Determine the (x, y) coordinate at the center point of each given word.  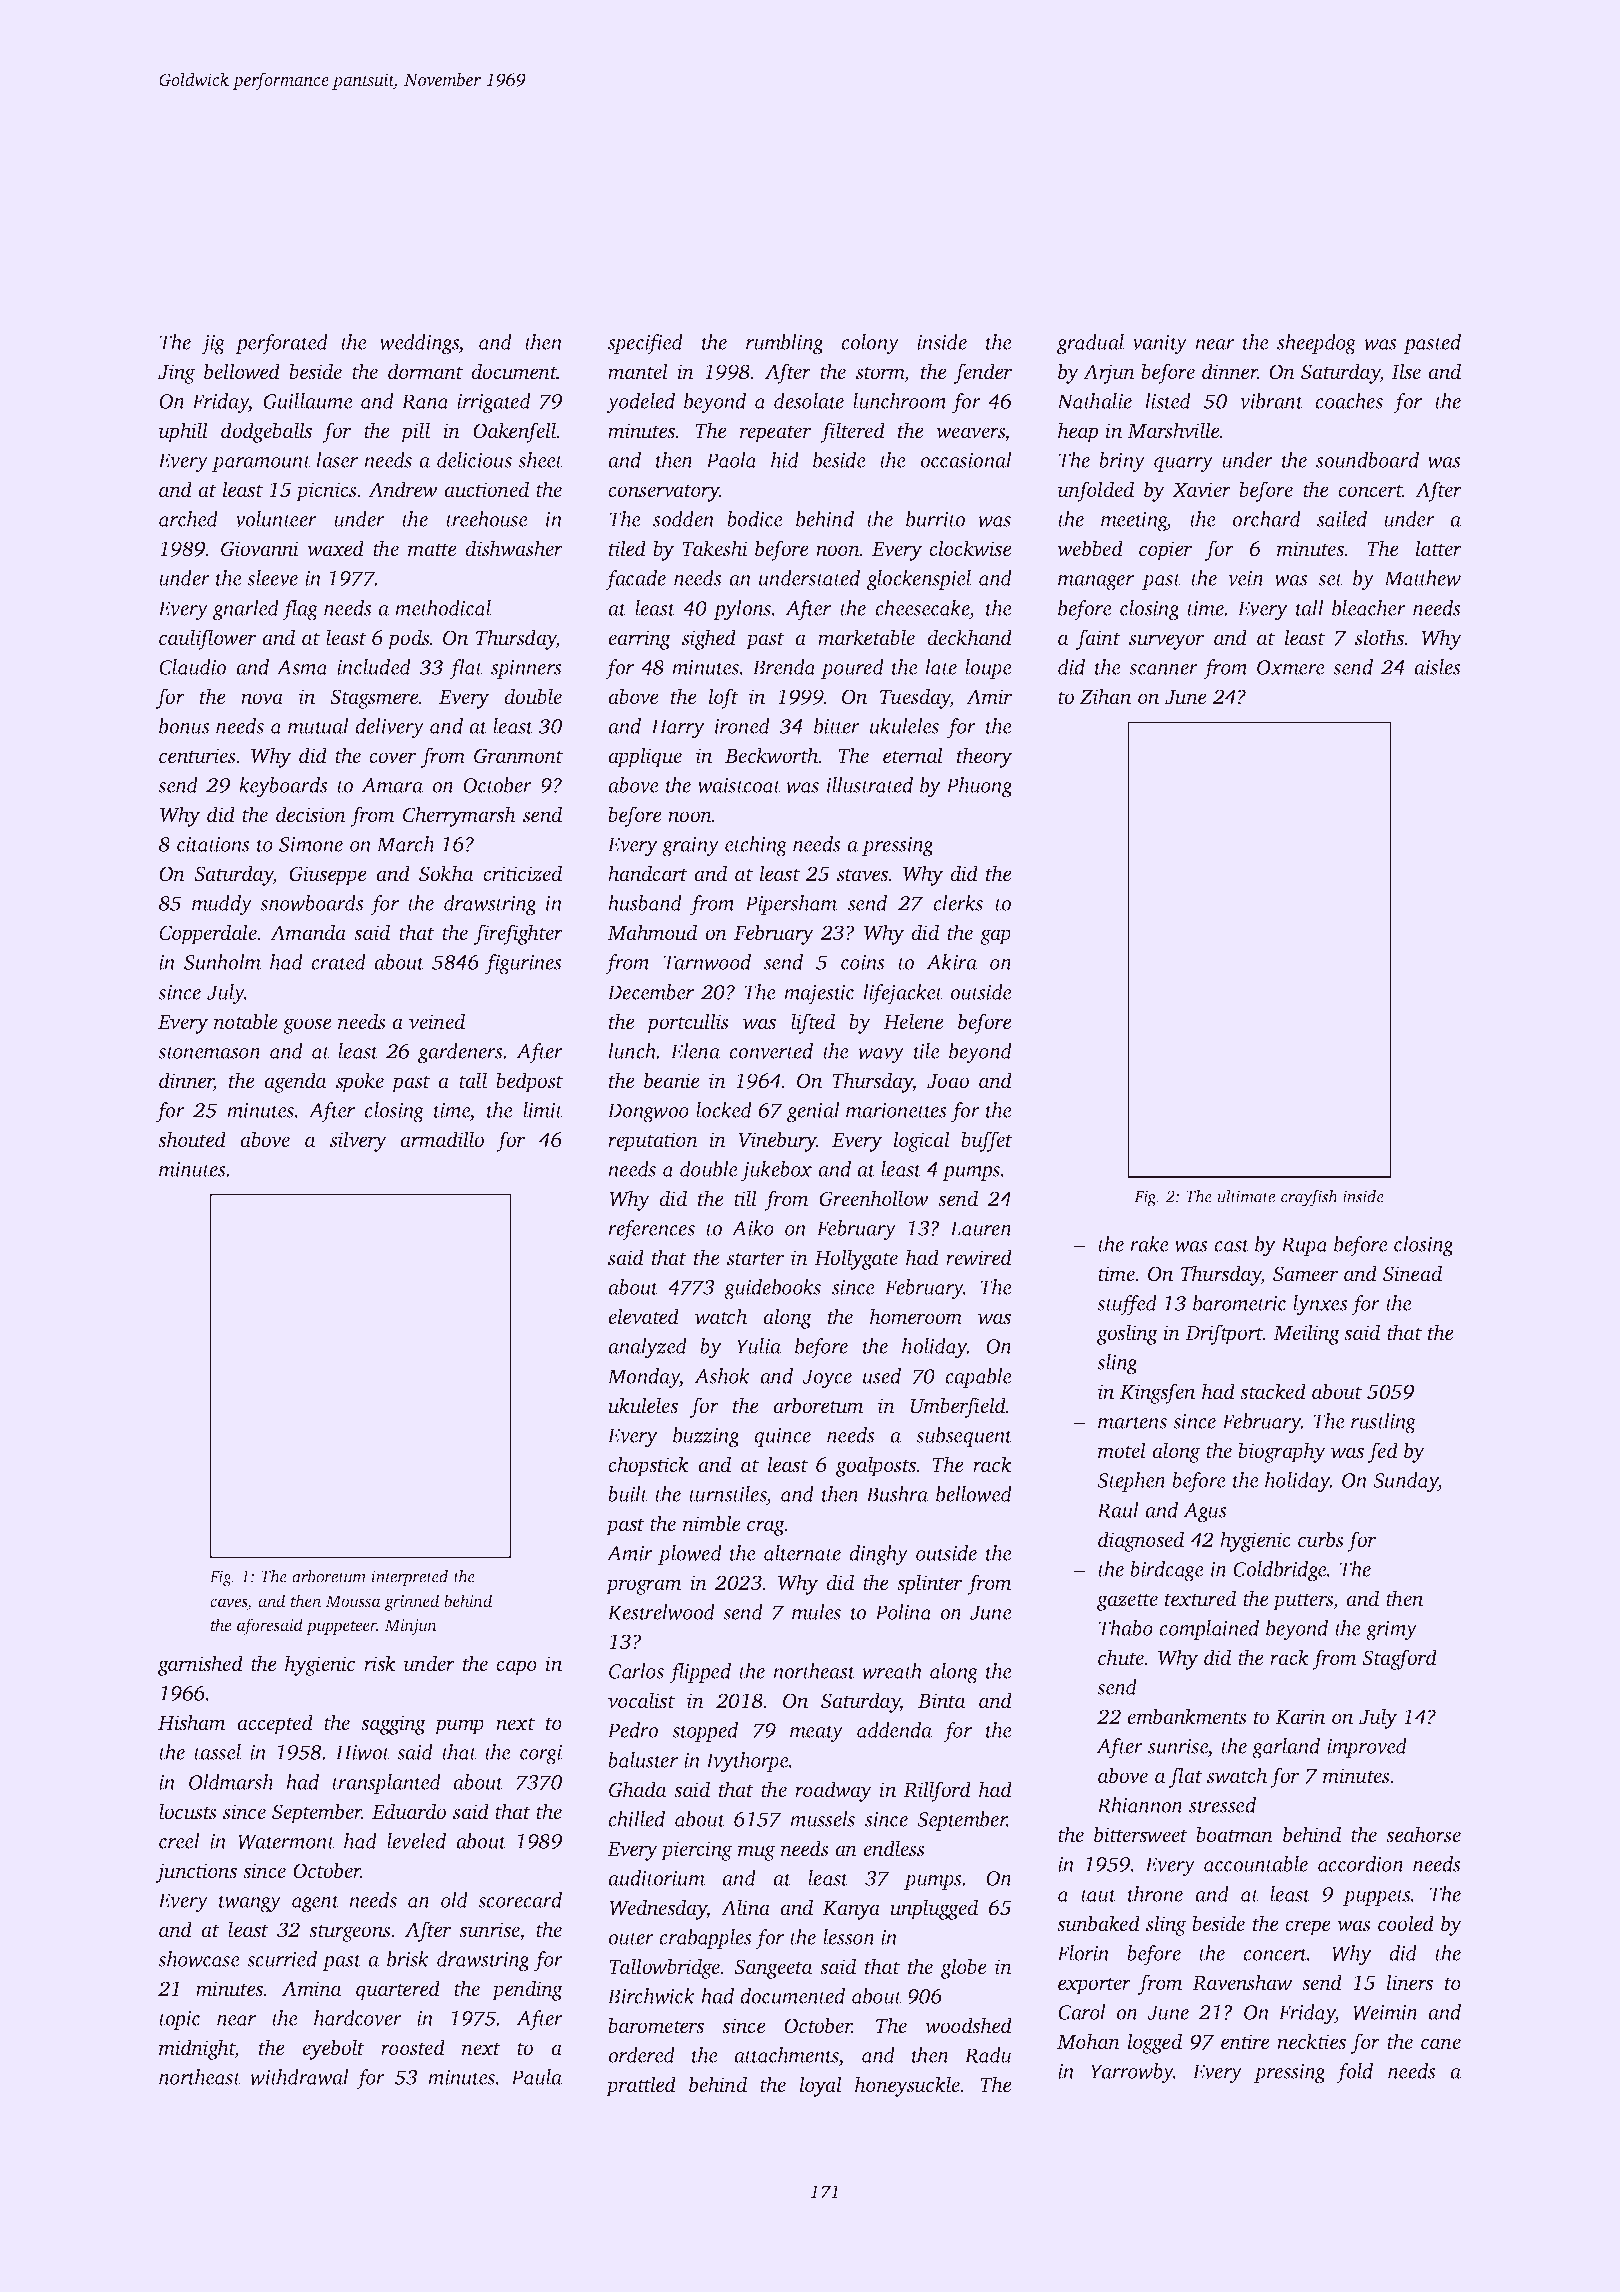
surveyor (1166, 642)
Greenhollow (873, 1198)
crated (338, 962)
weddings (419, 344)
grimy (1391, 1631)
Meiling (1306, 1334)
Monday (644, 1378)
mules (816, 1612)
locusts (187, 1811)
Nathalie (1094, 401)
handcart (648, 873)
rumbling (784, 344)
